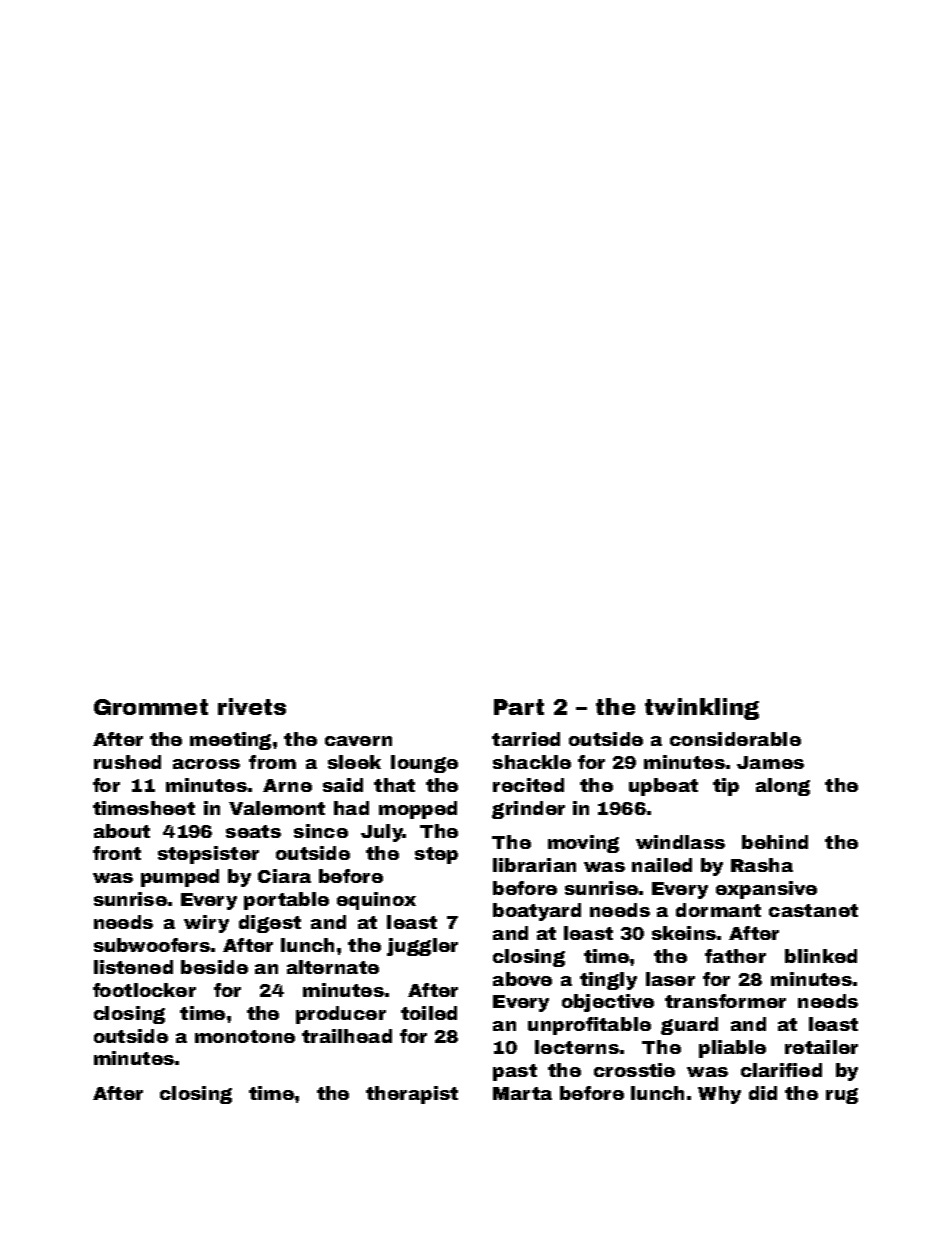 Image resolution: width=952 pixels, height=1233 pixels. What do you see at coordinates (702, 709) in the screenshot?
I see `twinkling` at bounding box center [702, 709].
